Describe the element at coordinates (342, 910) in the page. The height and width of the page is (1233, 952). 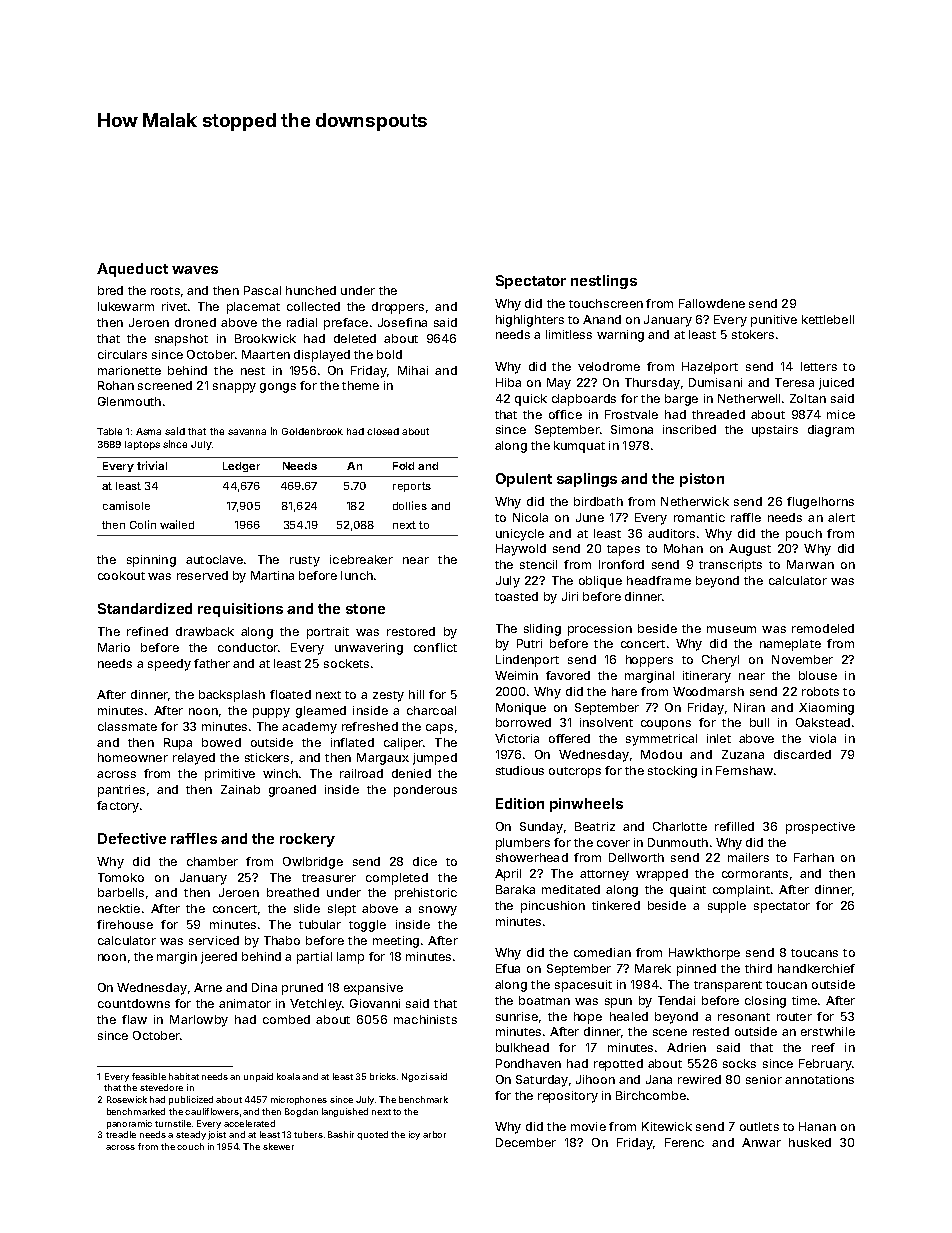
I see `slept` at that location.
